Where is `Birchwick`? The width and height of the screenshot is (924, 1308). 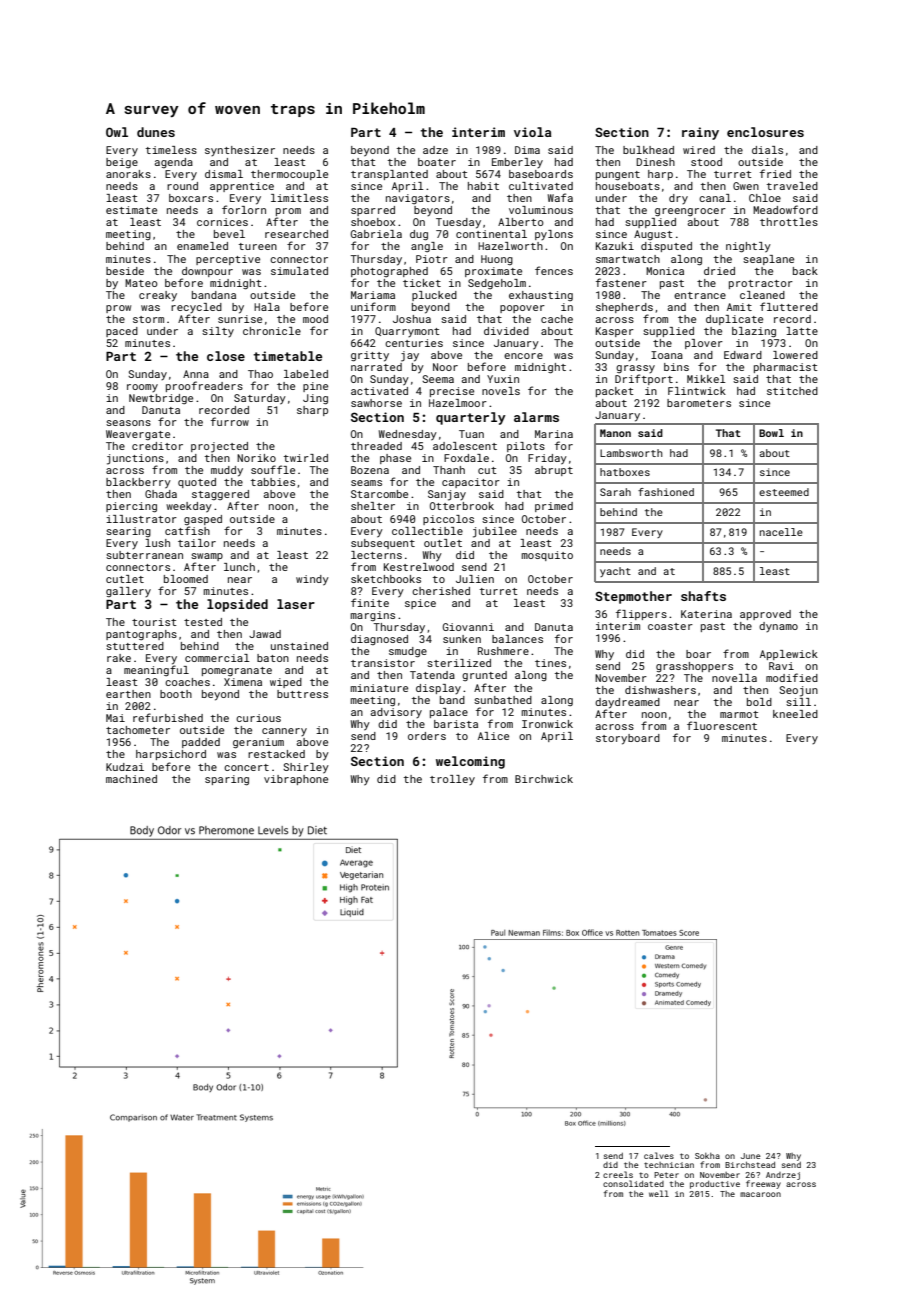
Birchwick is located at coordinates (544, 779).
